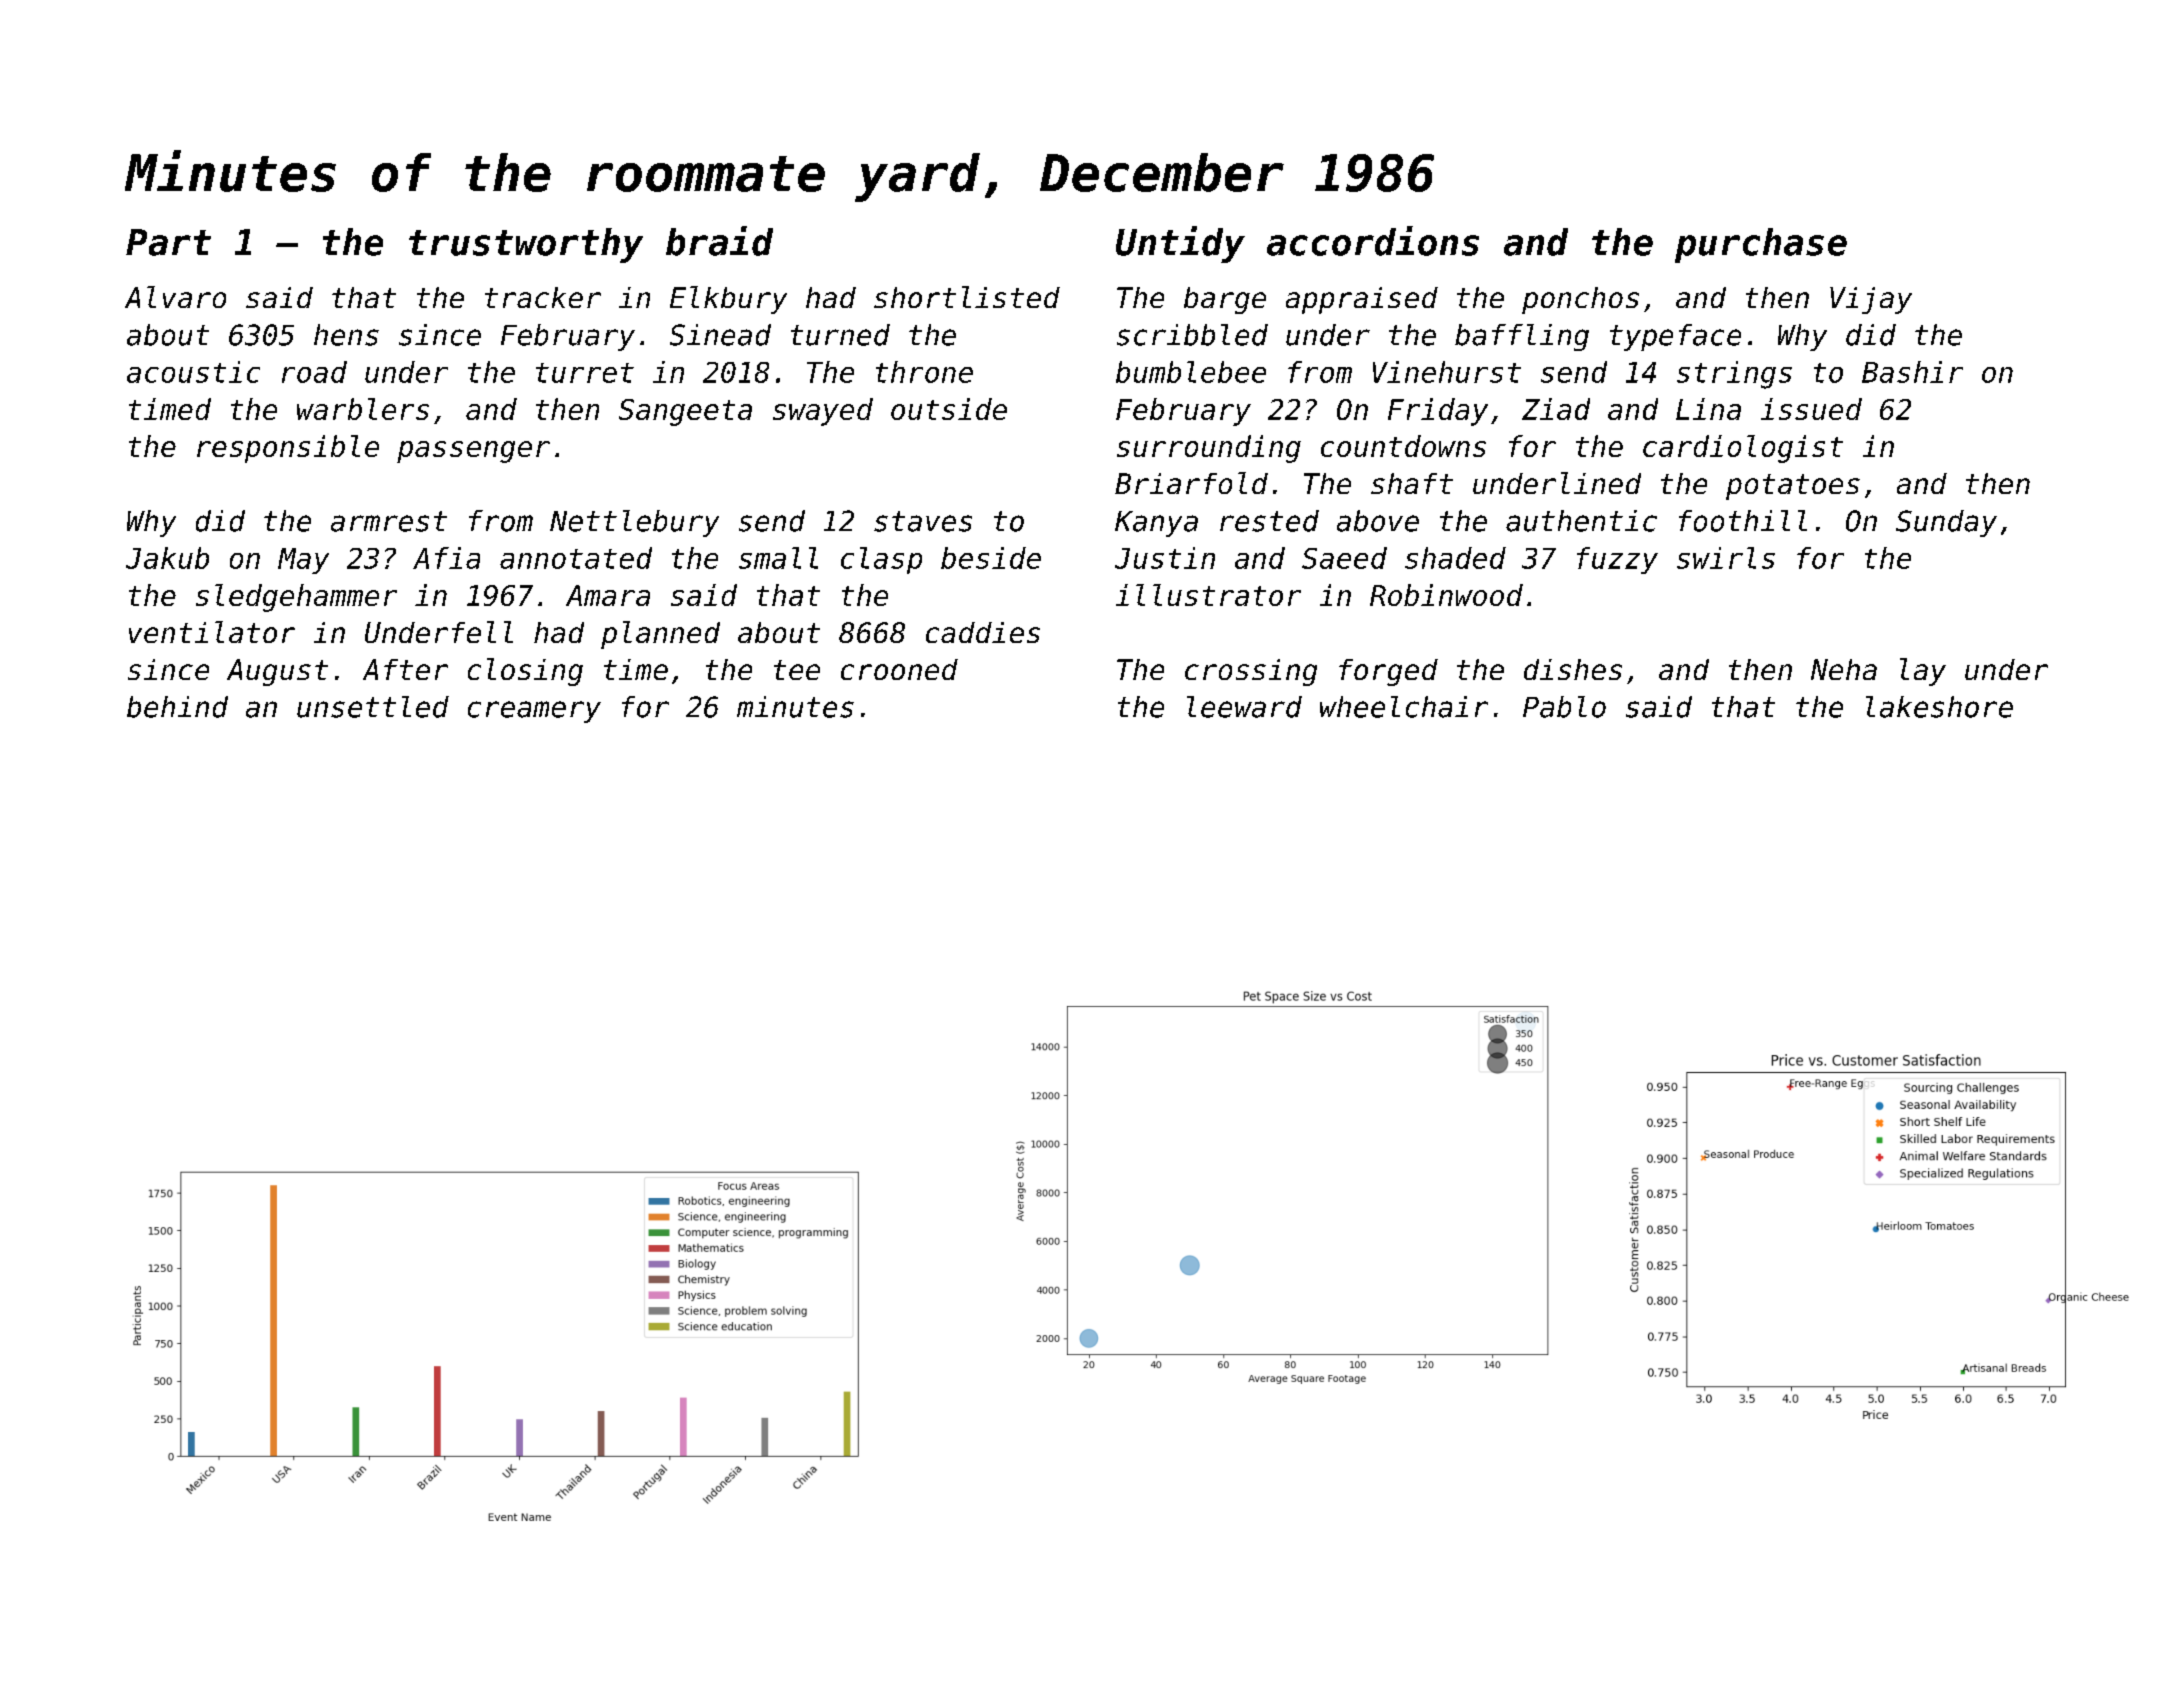 Image resolution: width=2178 pixels, height=1683 pixels. I want to click on Elkbury, so click(728, 300).
